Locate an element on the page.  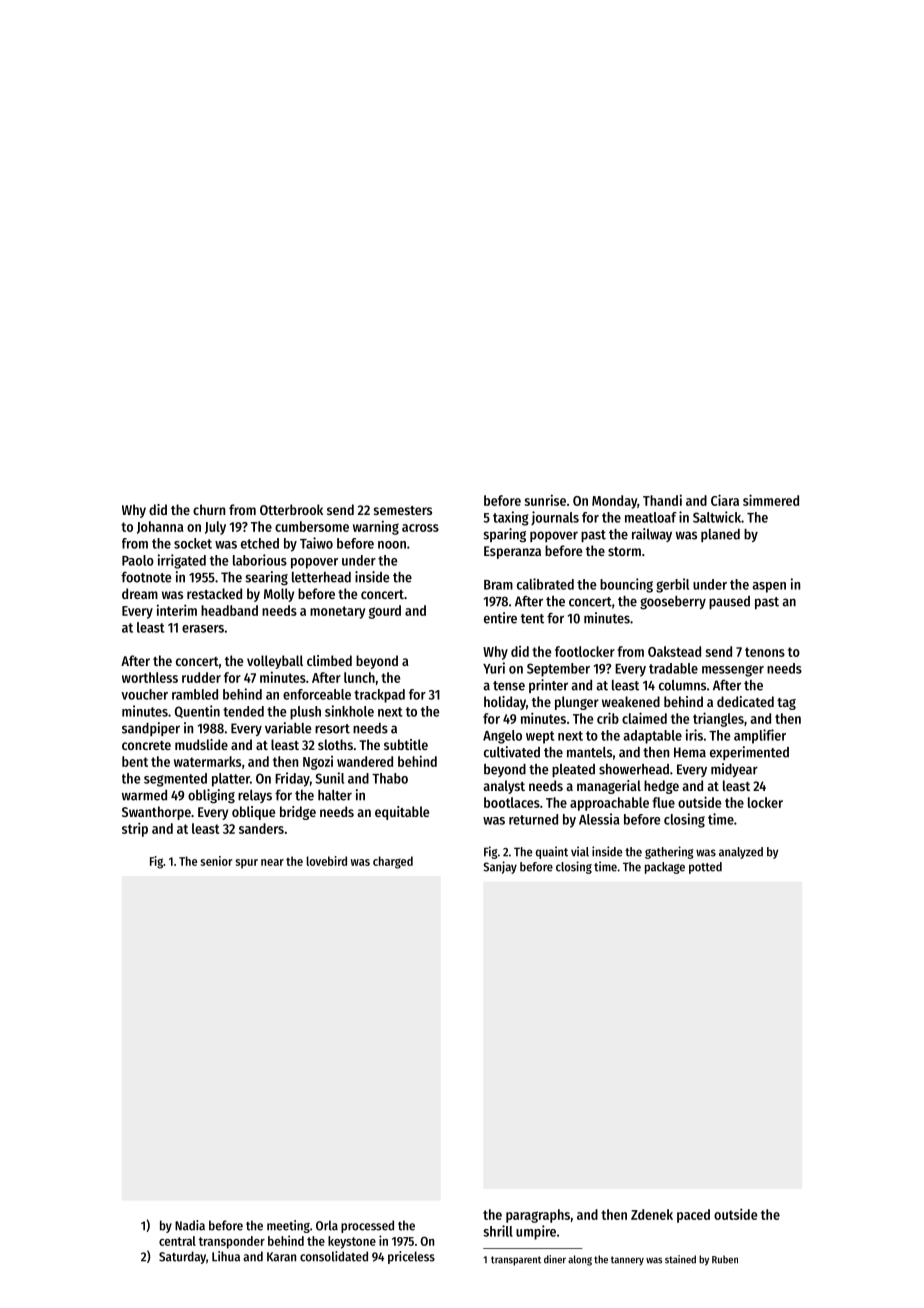
Karan is located at coordinates (281, 1257).
